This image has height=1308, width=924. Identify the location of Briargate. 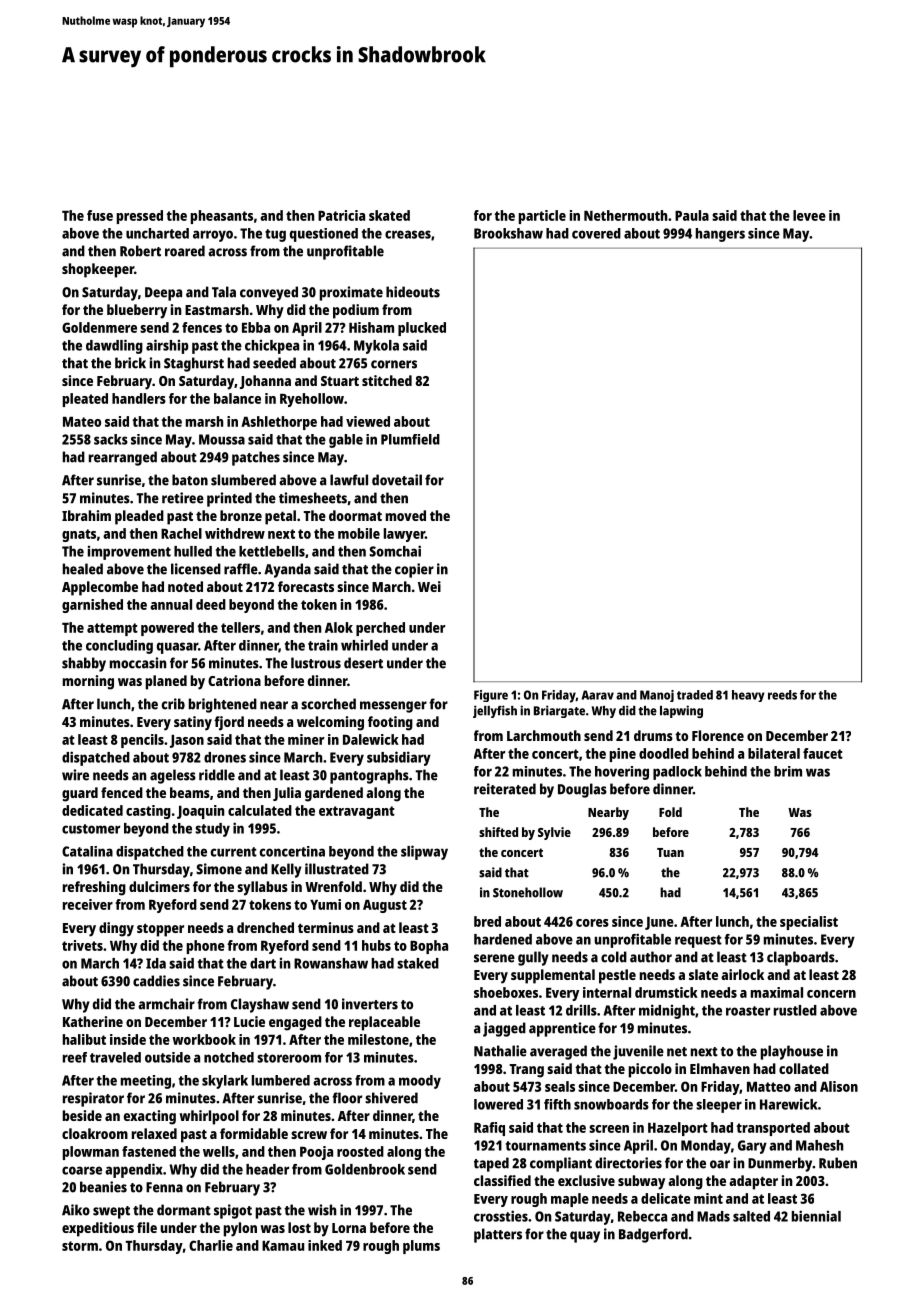
(559, 711).
